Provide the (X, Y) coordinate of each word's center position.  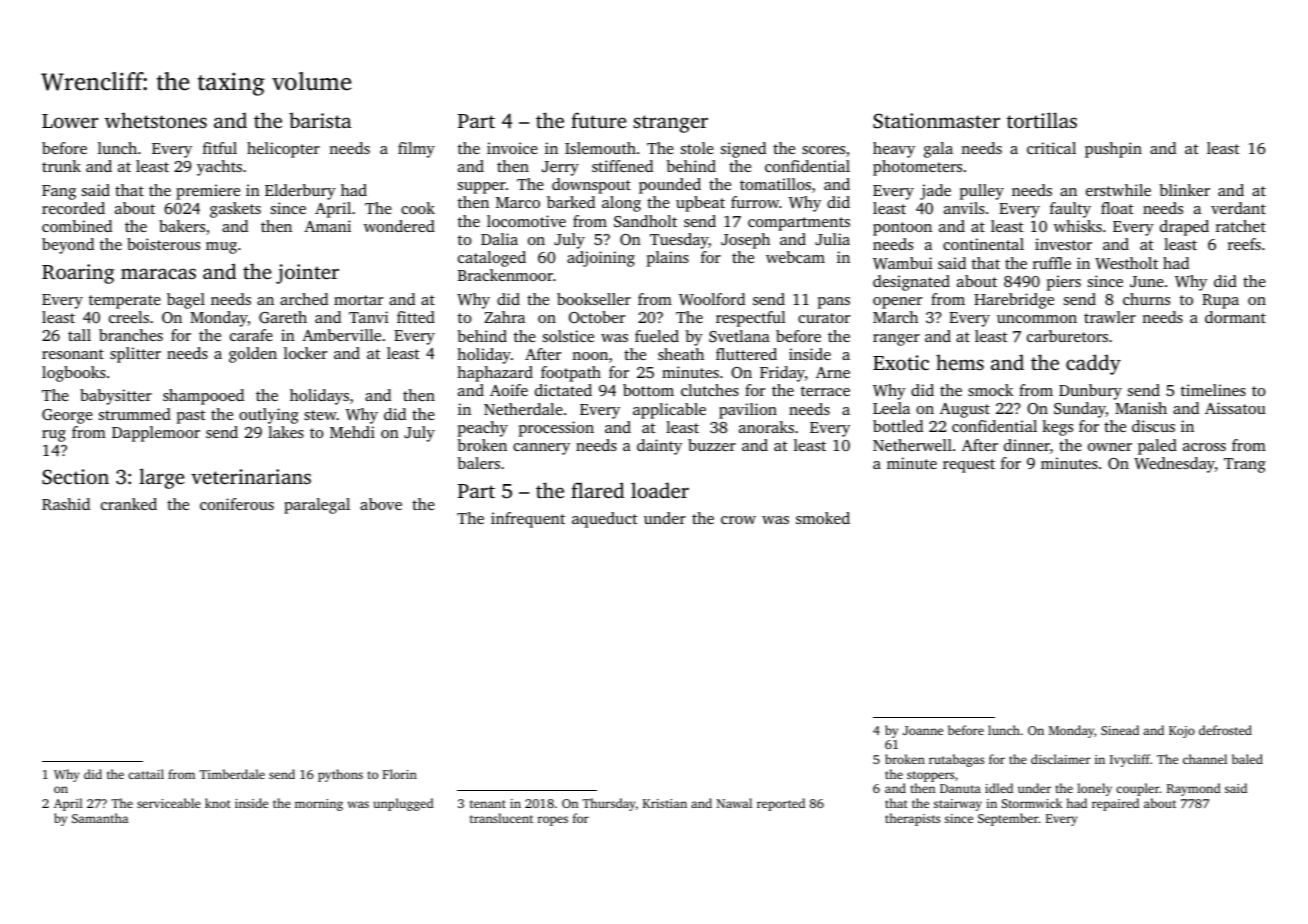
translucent (501, 818)
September (1008, 819)
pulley (982, 192)
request (969, 466)
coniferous (237, 504)
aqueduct (605, 520)
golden (253, 355)
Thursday (608, 804)
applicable (669, 411)
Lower (70, 121)
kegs (1057, 428)
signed (743, 150)
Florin (400, 774)
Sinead (1120, 730)
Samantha (100, 818)
